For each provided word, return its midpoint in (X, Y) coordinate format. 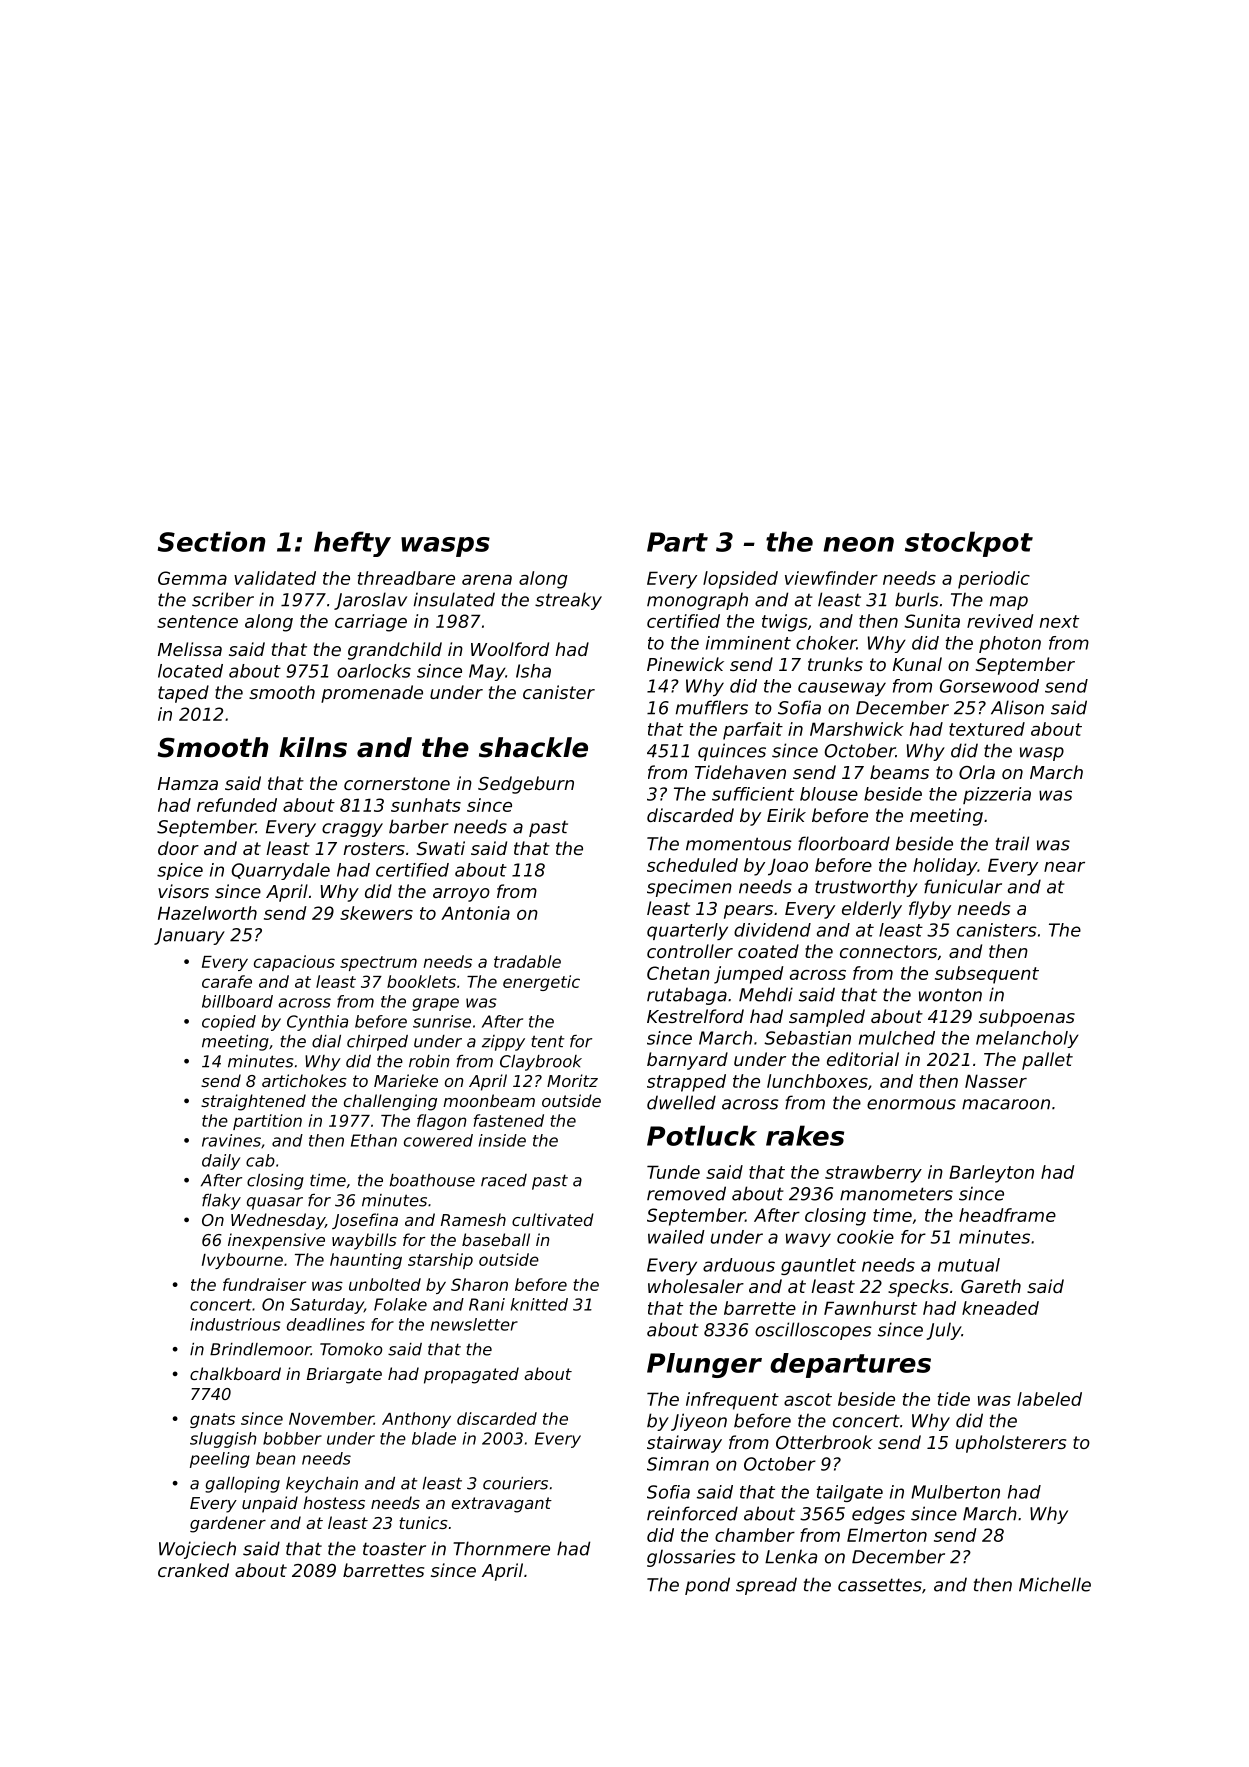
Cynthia (317, 1023)
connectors (888, 951)
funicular (963, 886)
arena (487, 580)
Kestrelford (695, 1016)
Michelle (1055, 1584)
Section (211, 541)
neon (858, 544)
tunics (423, 1522)
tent (548, 1041)
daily (221, 1162)
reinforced (692, 1513)
